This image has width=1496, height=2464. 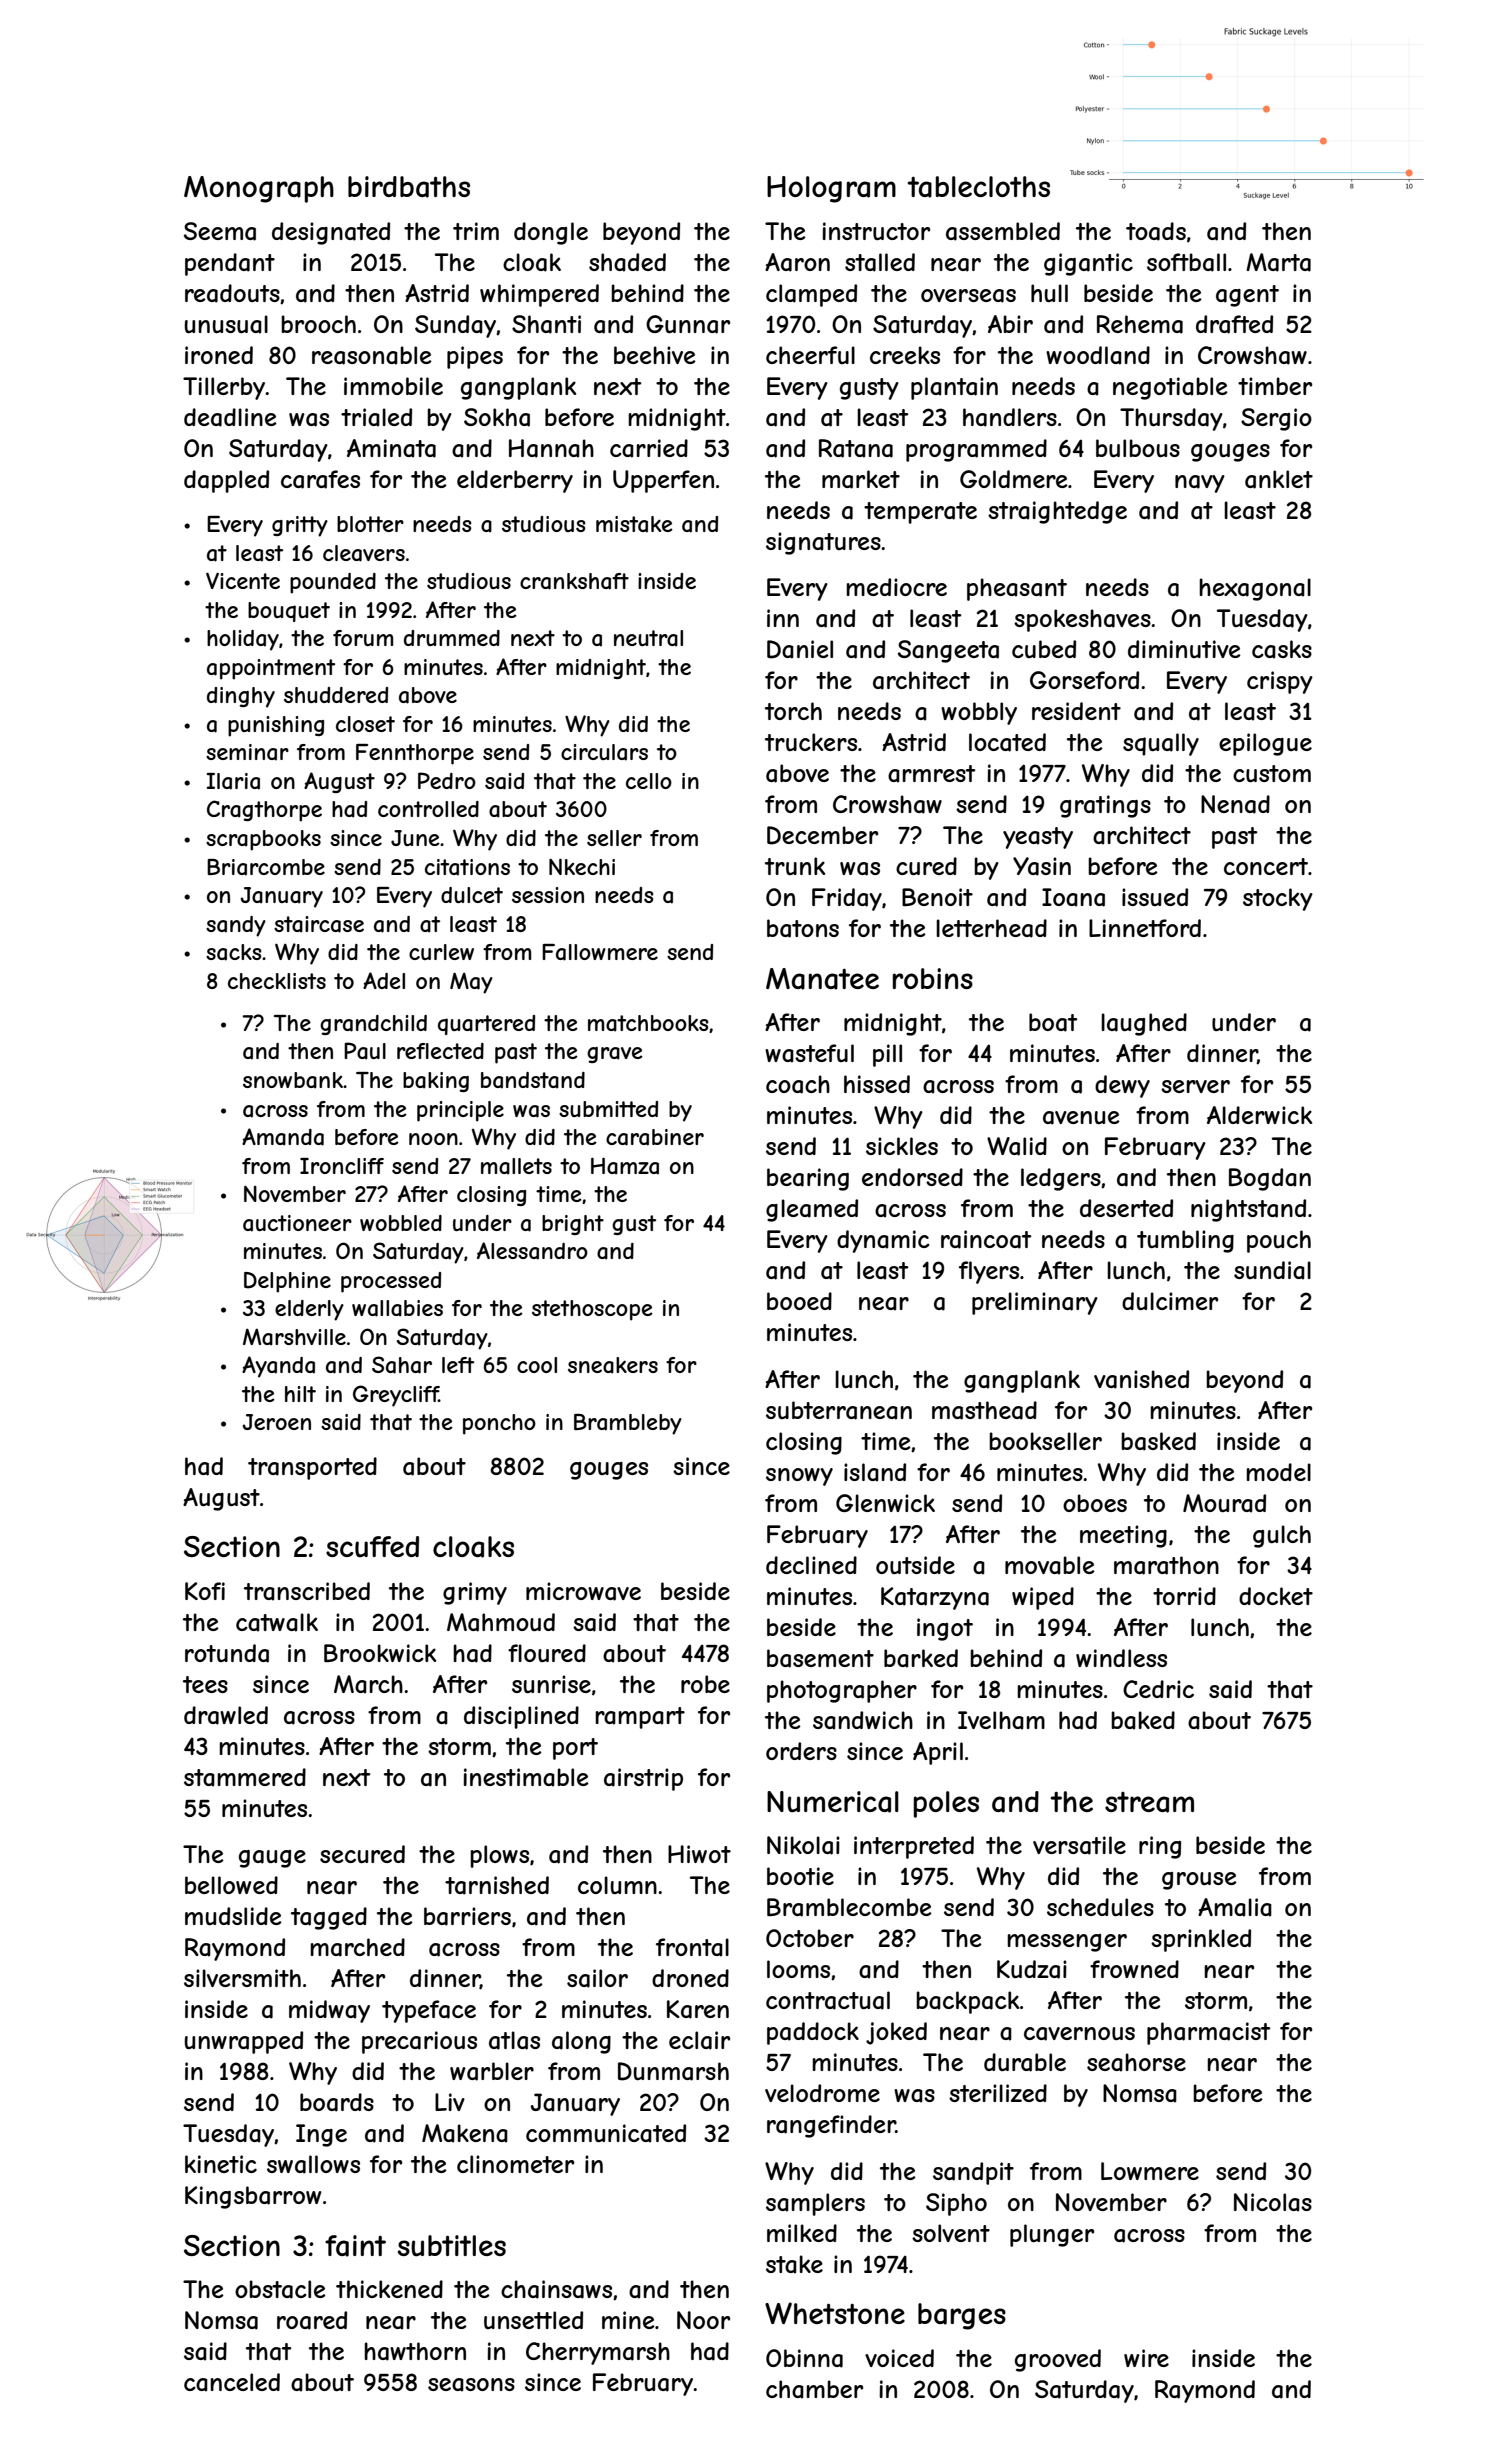 I want to click on canceled, so click(x=232, y=2382).
